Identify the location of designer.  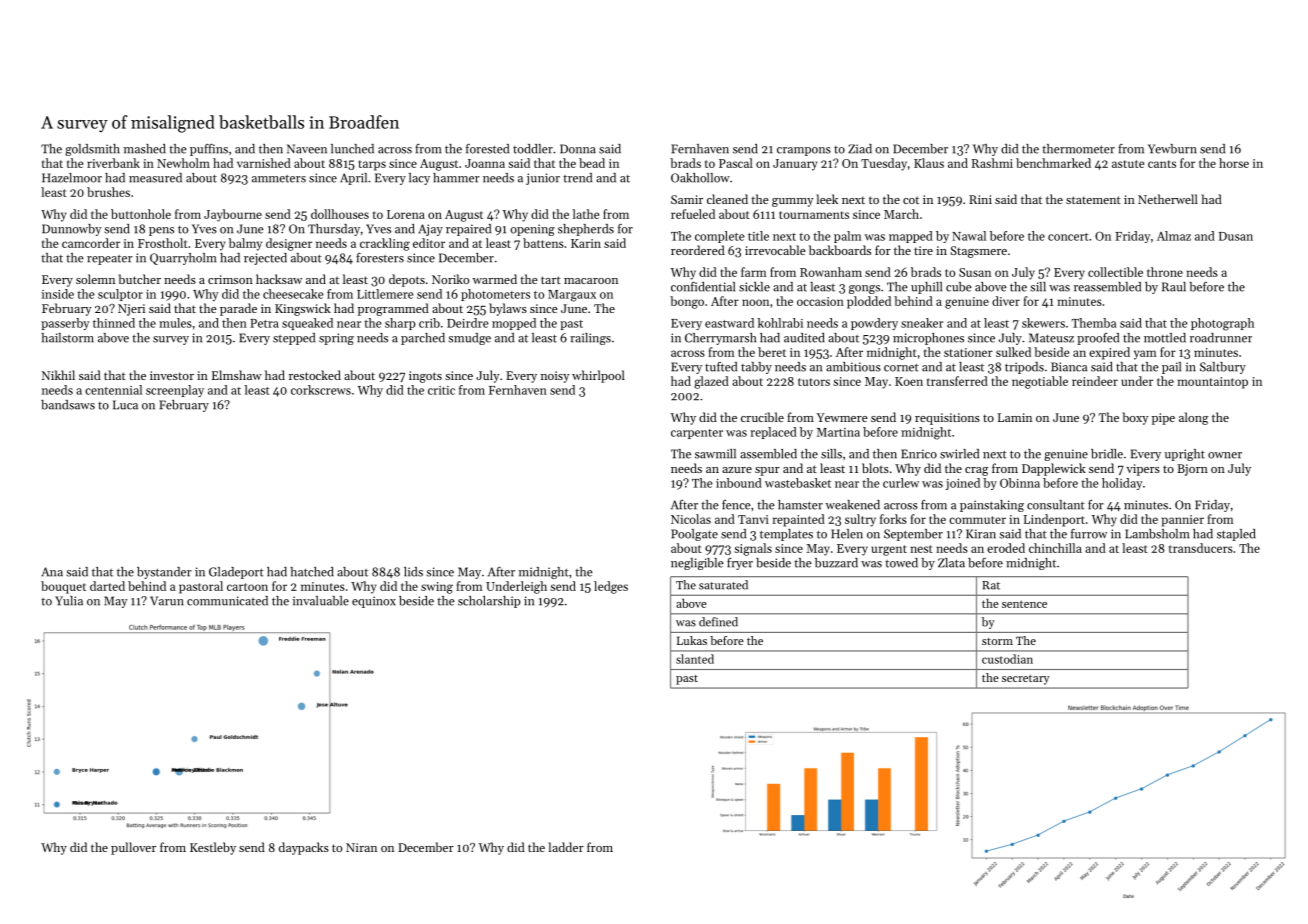
(289, 244).
